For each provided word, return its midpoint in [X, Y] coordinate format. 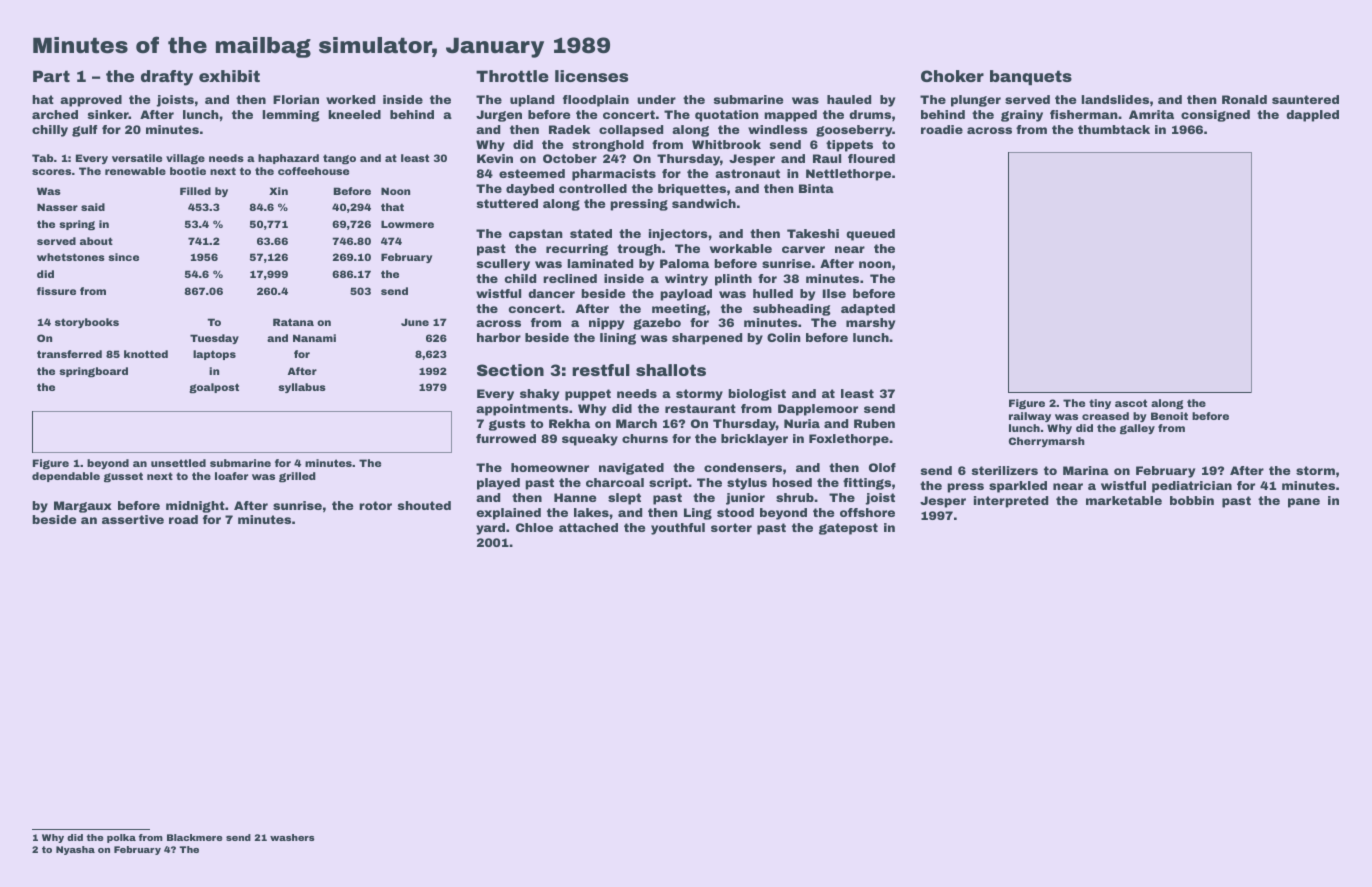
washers [292, 837]
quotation [727, 116]
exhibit [229, 76]
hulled [773, 293]
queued [870, 235]
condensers [743, 467]
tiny [1100, 404]
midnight [195, 507]
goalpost [214, 388]
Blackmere [194, 837]
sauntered [1305, 99]
